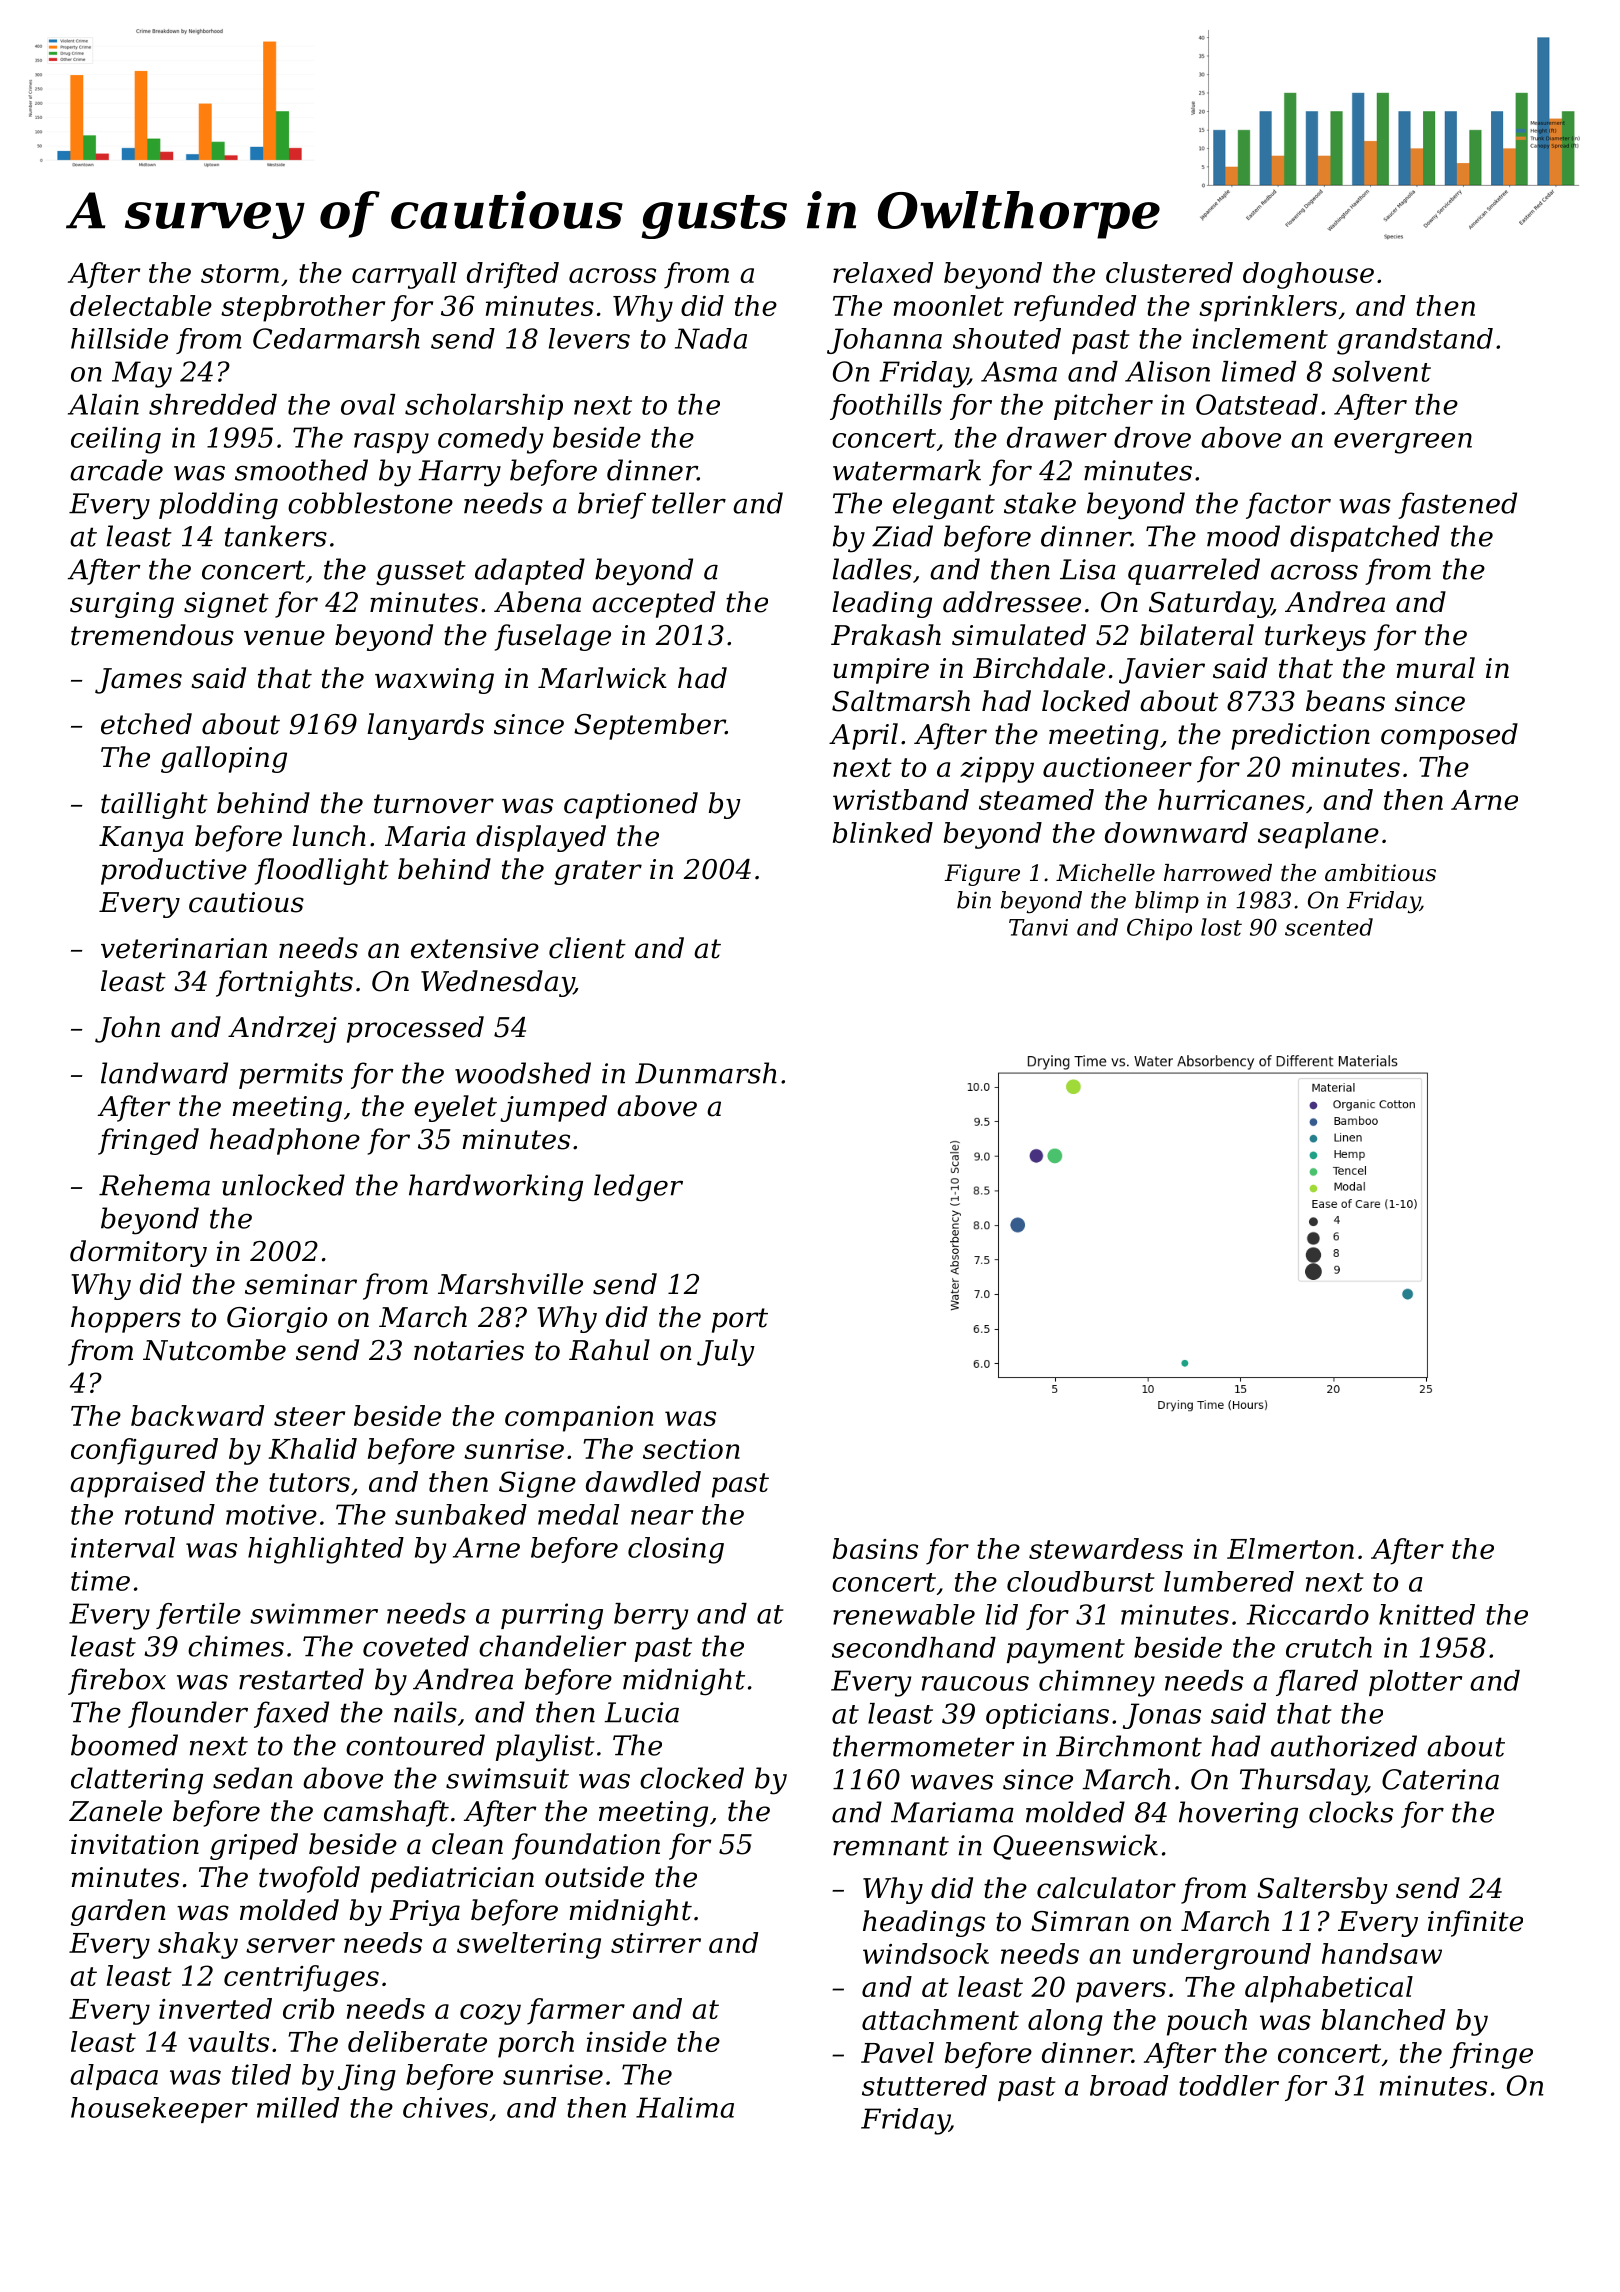 The height and width of the screenshot is (2292, 1620). What do you see at coordinates (631, 805) in the screenshot?
I see `captioned` at bounding box center [631, 805].
